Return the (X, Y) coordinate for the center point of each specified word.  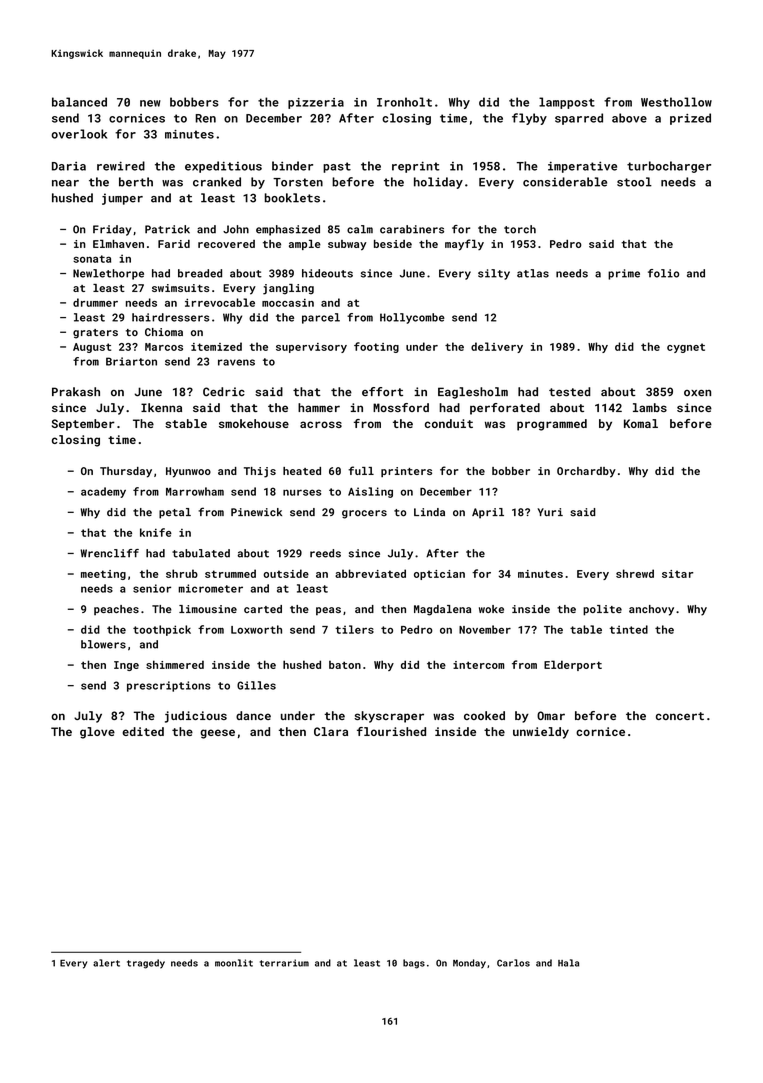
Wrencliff (109, 553)
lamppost (567, 103)
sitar (677, 574)
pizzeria (316, 103)
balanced (79, 102)
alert (106, 963)
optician (439, 575)
